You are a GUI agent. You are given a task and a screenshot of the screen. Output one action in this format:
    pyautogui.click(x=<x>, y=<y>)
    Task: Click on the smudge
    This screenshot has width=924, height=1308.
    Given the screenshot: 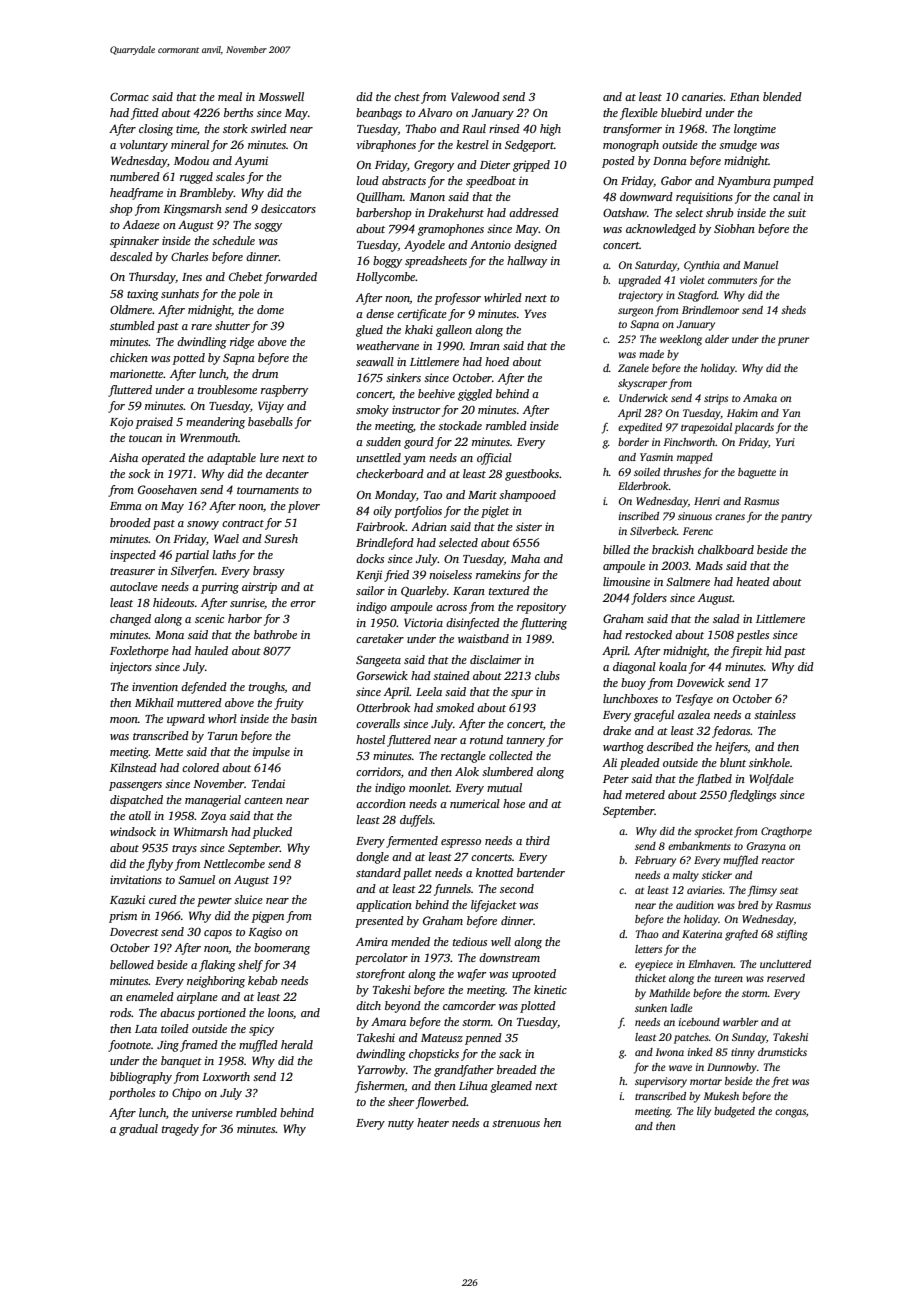 What is the action you would take?
    pyautogui.click(x=738, y=146)
